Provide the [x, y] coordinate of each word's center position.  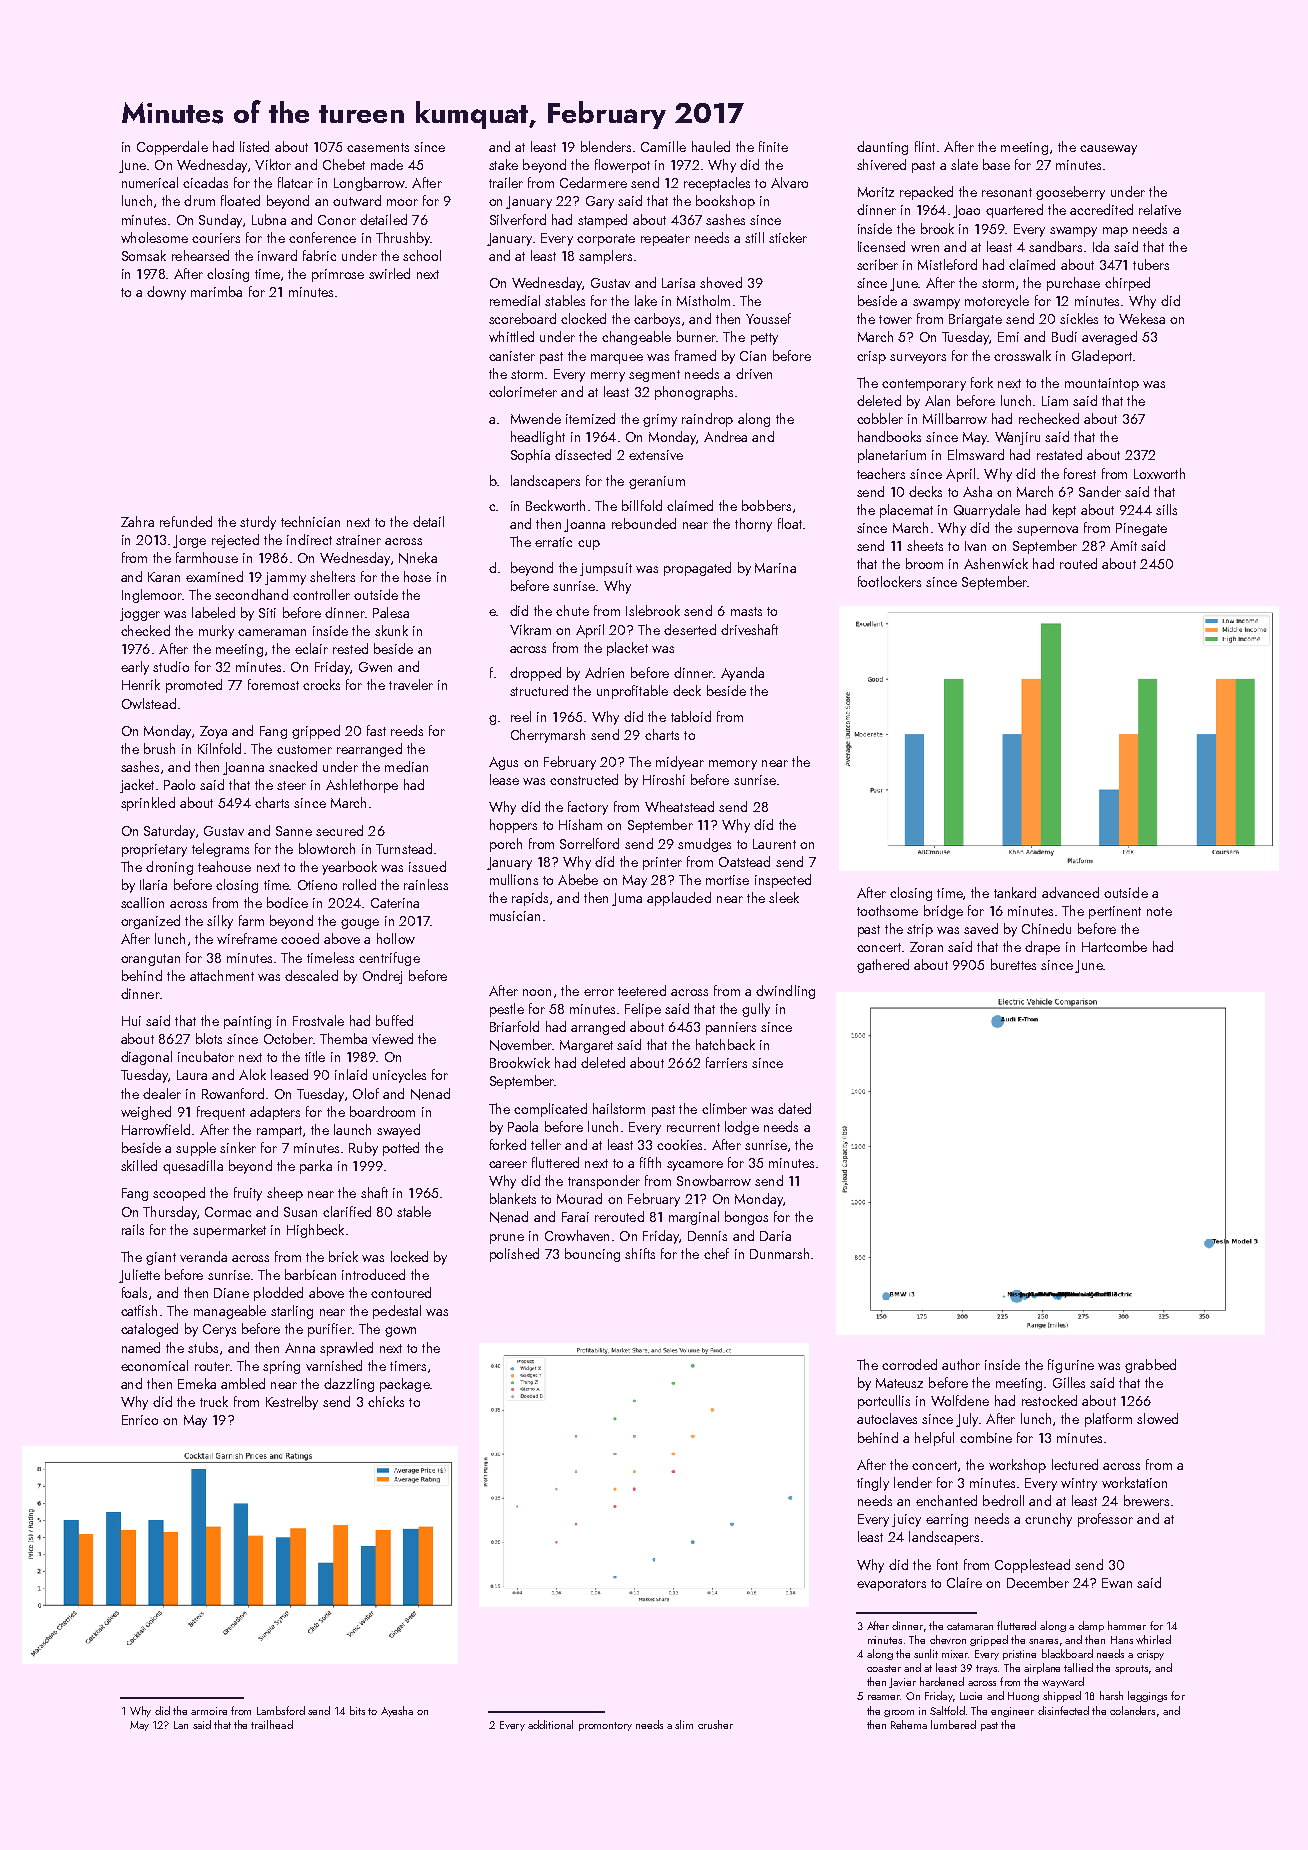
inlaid [351, 1074]
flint [925, 146]
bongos [746, 1218]
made [387, 164]
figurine [1071, 1366]
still [754, 237]
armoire [209, 1711]
